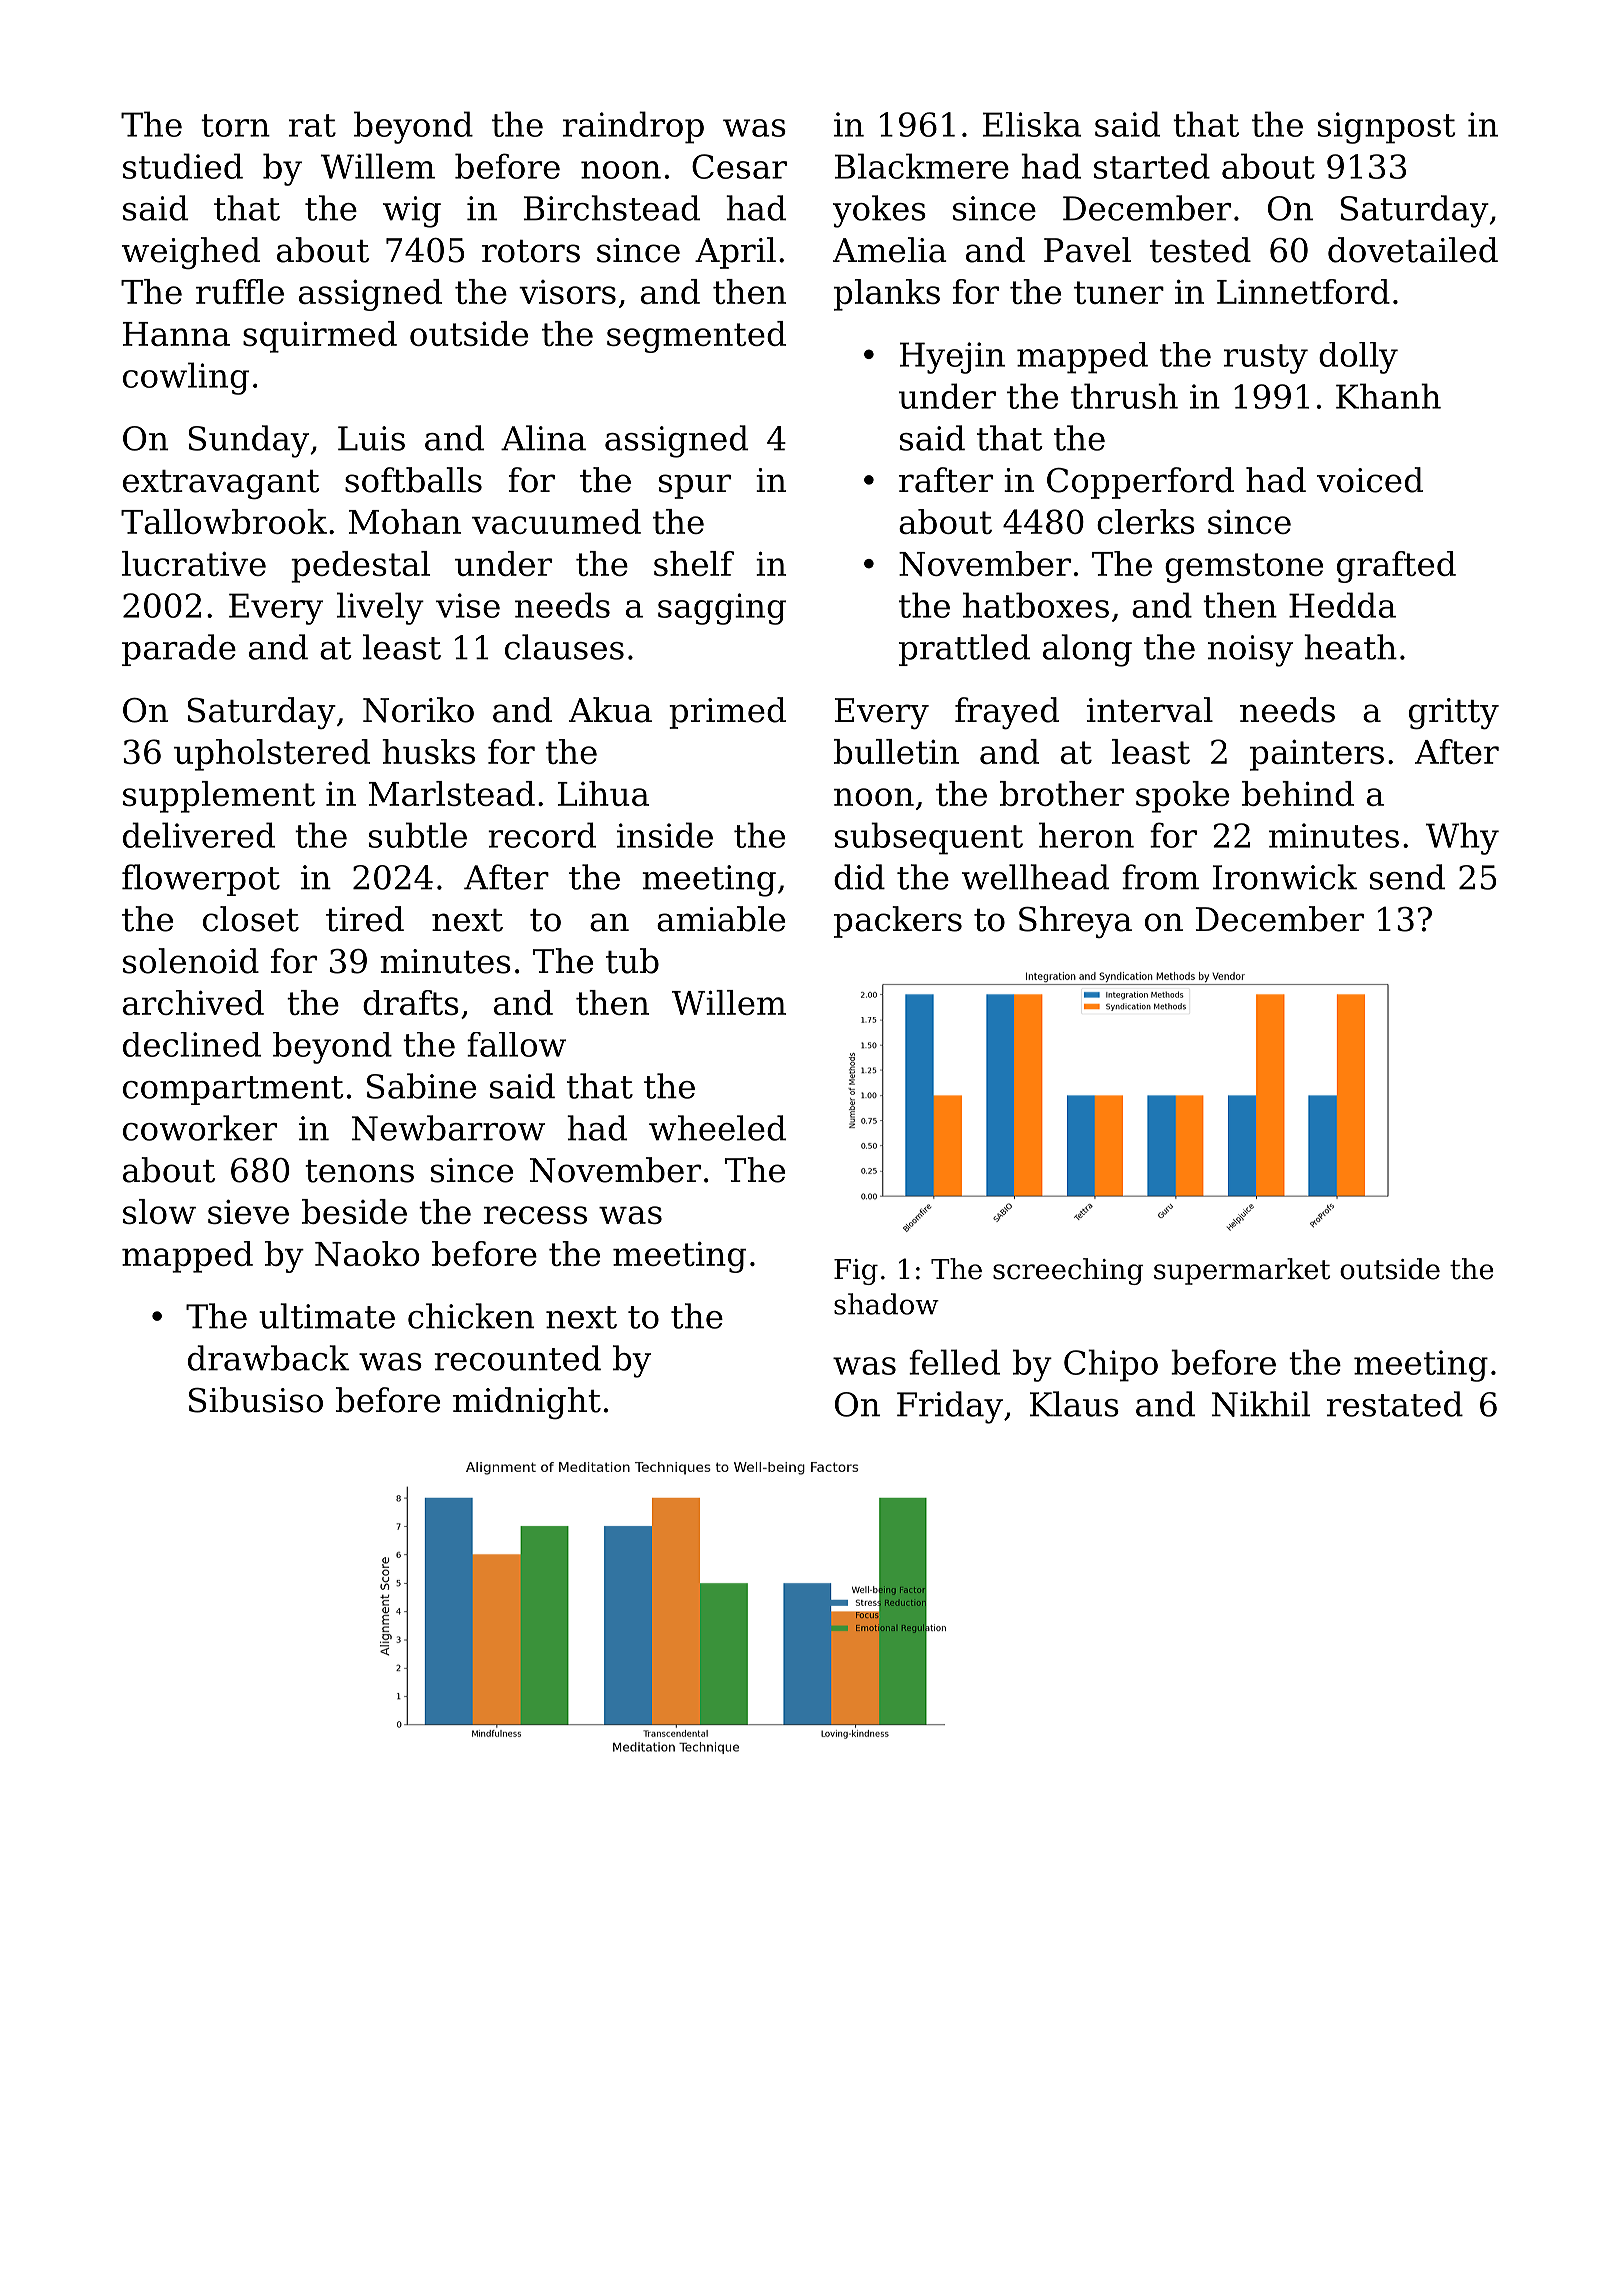 The width and height of the image is (1620, 2292). Describe the element at coordinates (1370, 480) in the image. I see `voiced` at that location.
